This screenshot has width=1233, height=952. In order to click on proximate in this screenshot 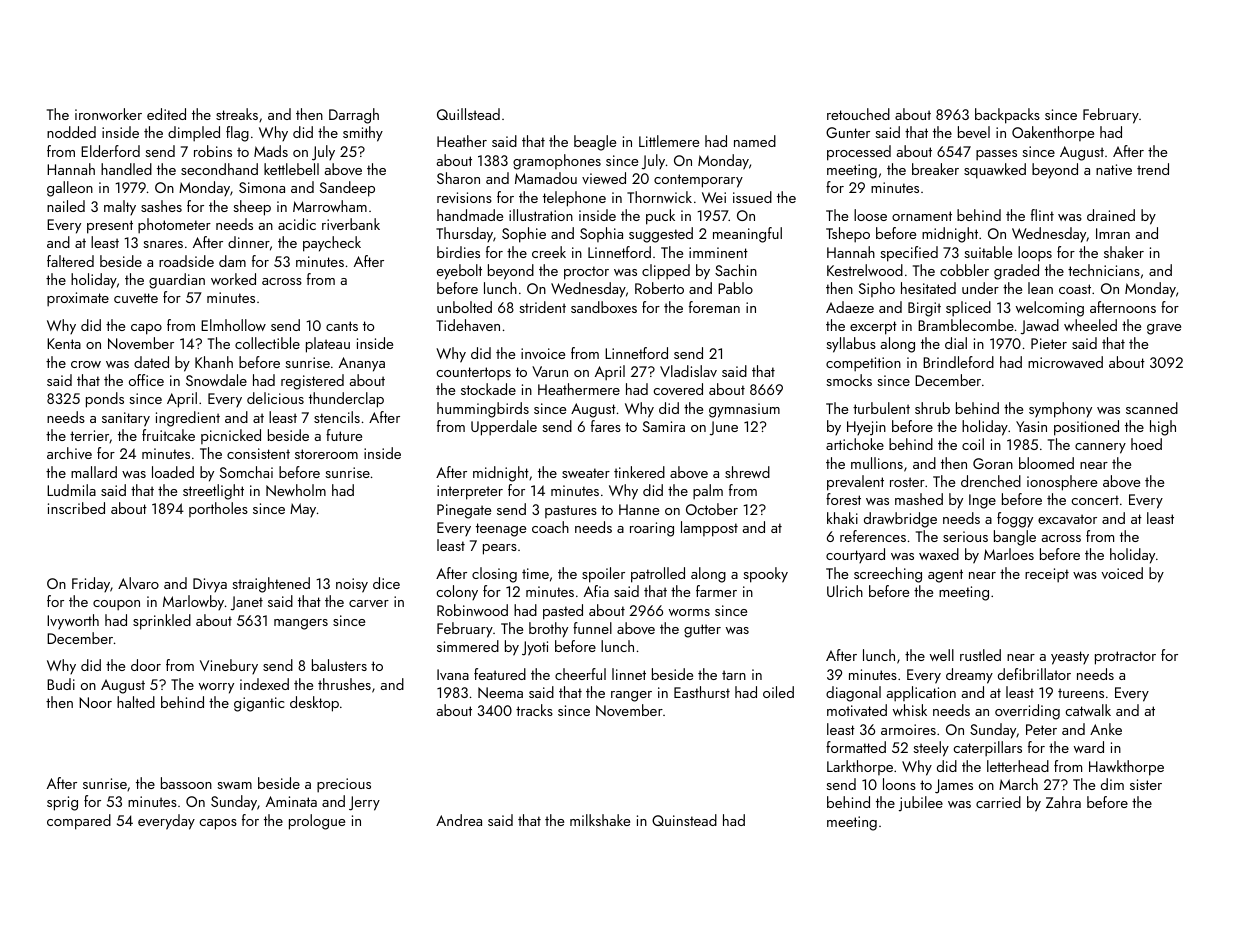, I will do `click(78, 299)`.
